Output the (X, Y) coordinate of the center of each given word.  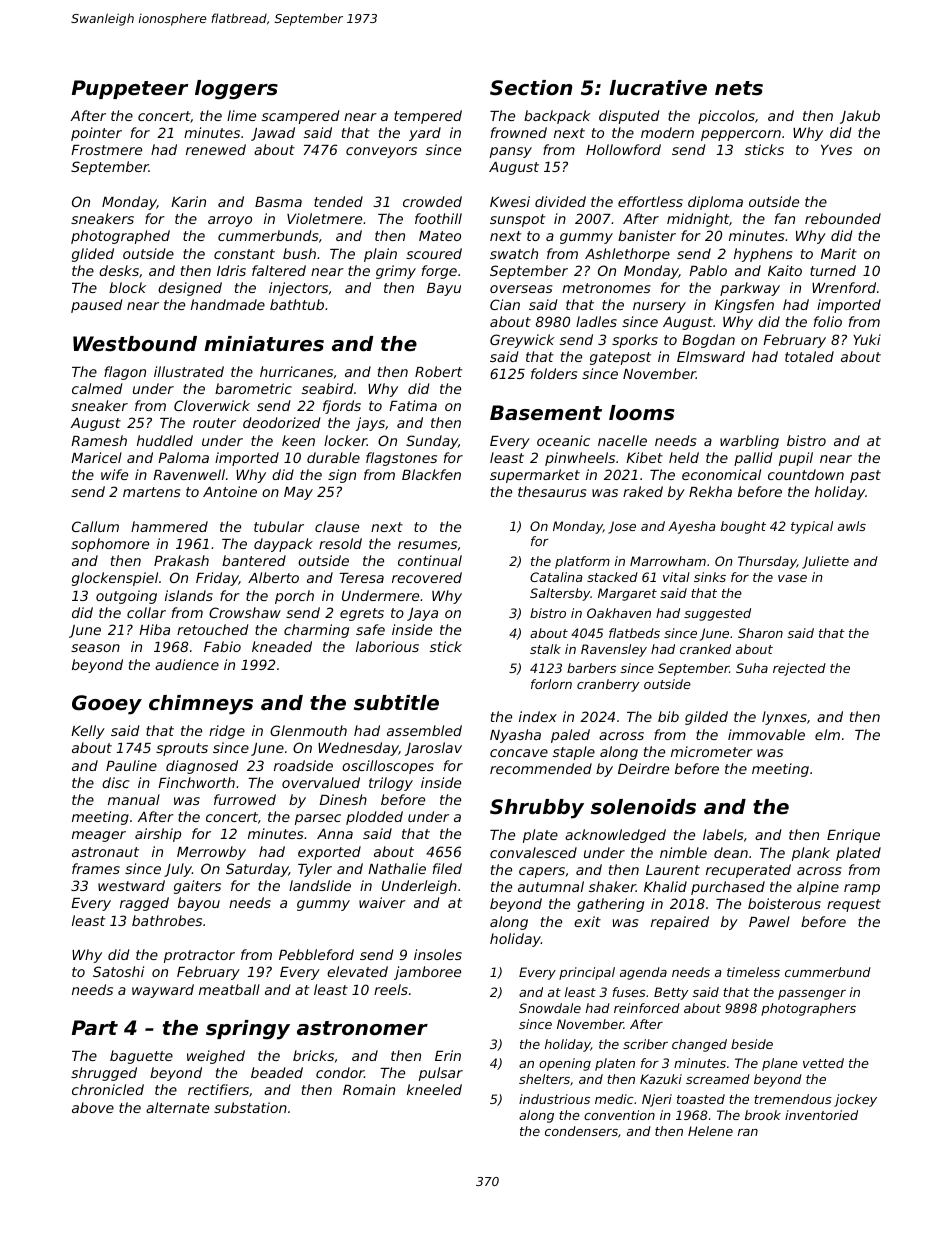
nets (739, 88)
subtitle (396, 703)
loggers (236, 90)
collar (146, 612)
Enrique (853, 836)
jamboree (427, 973)
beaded (277, 1072)
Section (531, 88)
